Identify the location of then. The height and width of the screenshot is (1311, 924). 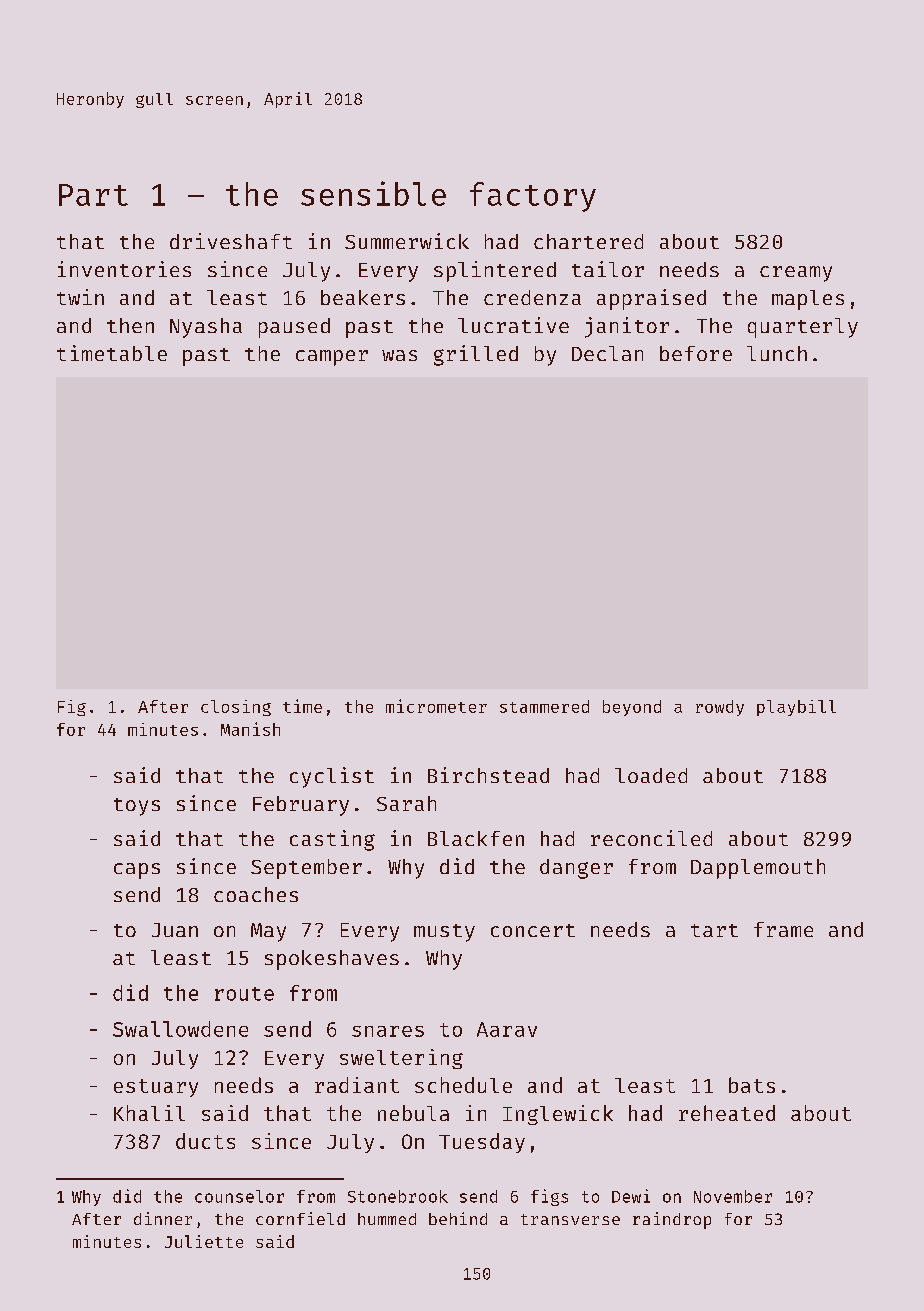
(130, 325).
